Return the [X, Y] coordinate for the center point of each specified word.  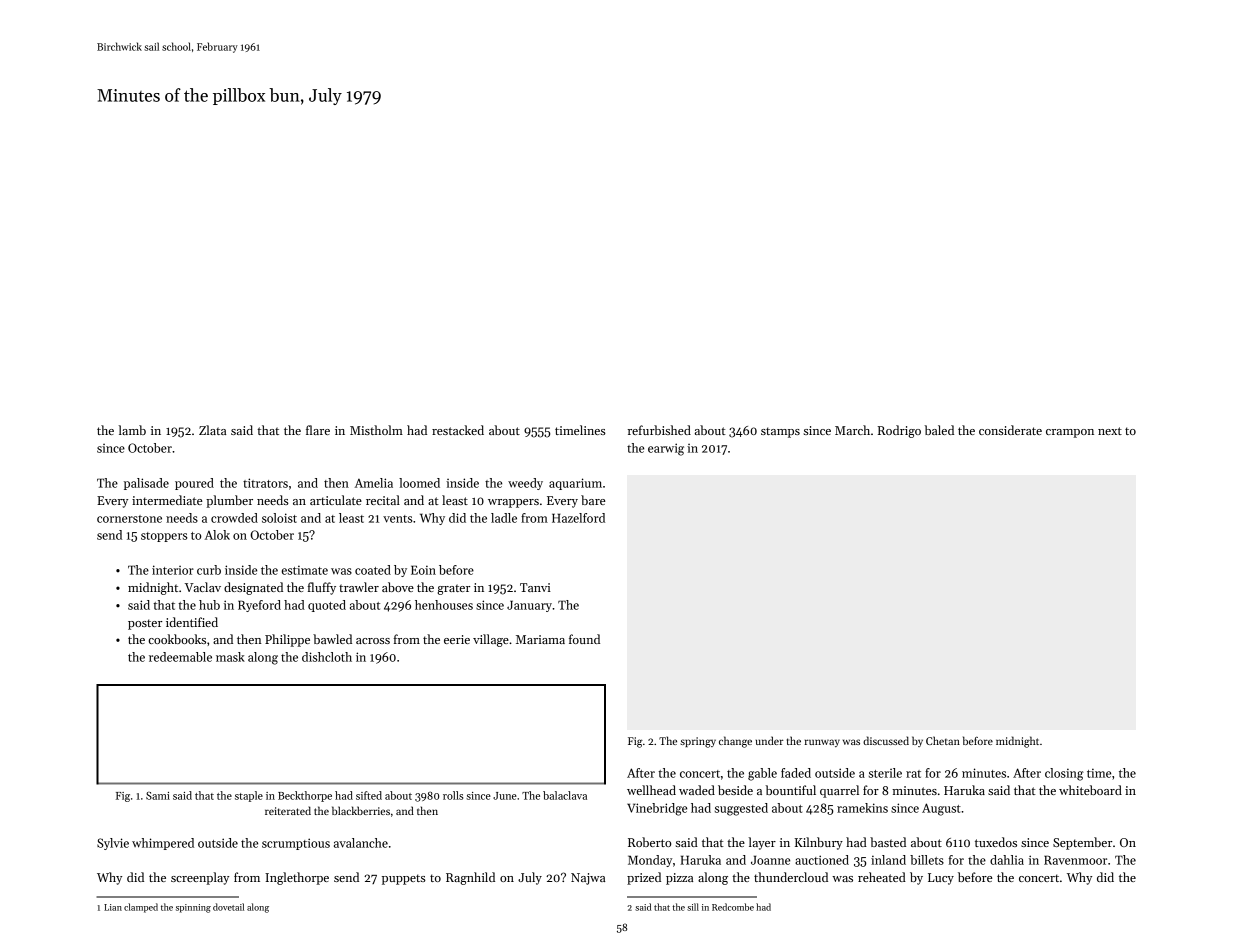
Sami [158, 796]
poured [194, 484]
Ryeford [259, 606]
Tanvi [535, 587]
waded [697, 790]
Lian [113, 907]
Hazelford [578, 518]
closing [1064, 774]
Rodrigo [899, 431]
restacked [458, 430]
